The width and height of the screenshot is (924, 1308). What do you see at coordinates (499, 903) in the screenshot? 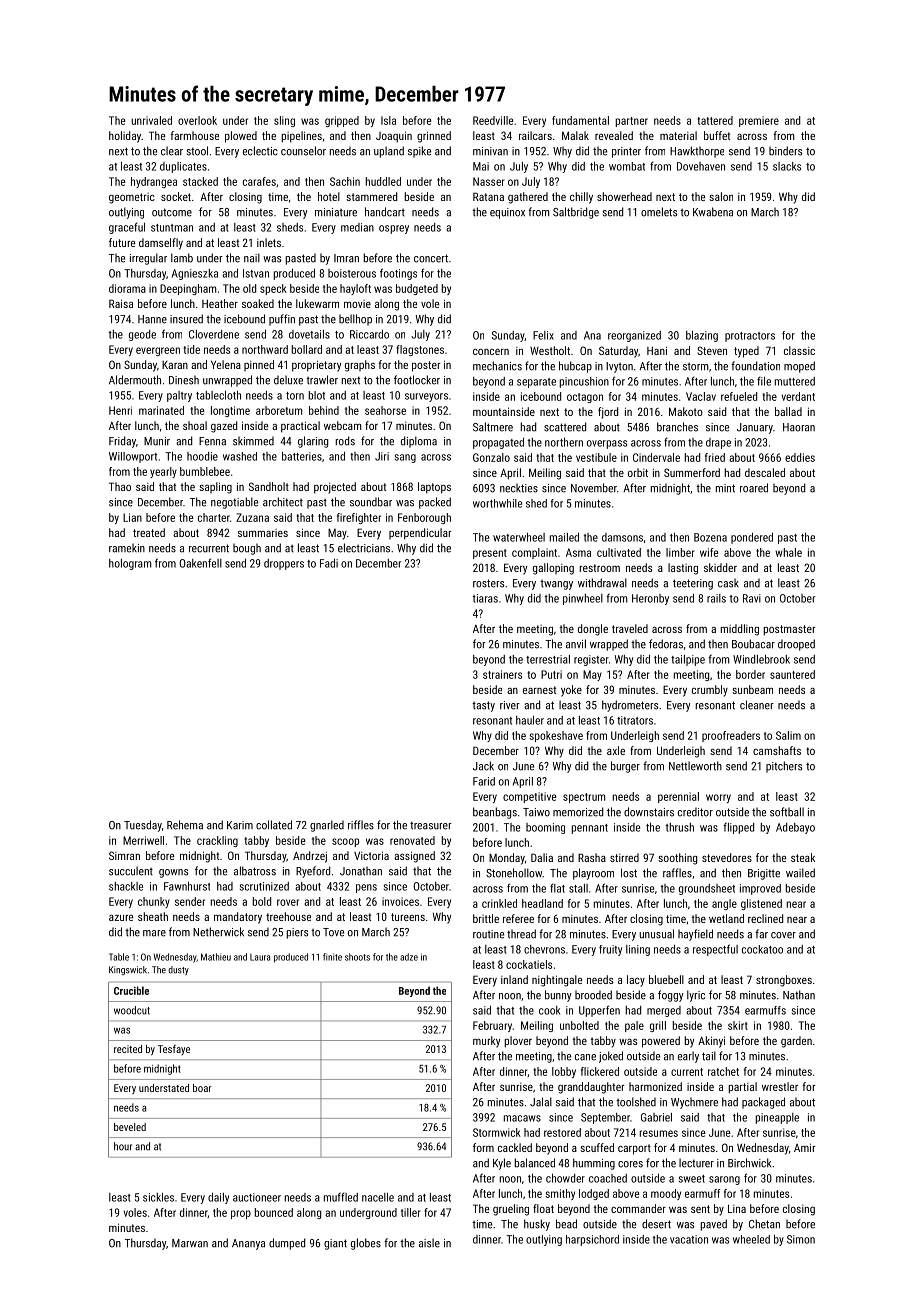
I see `crinkled` at bounding box center [499, 903].
